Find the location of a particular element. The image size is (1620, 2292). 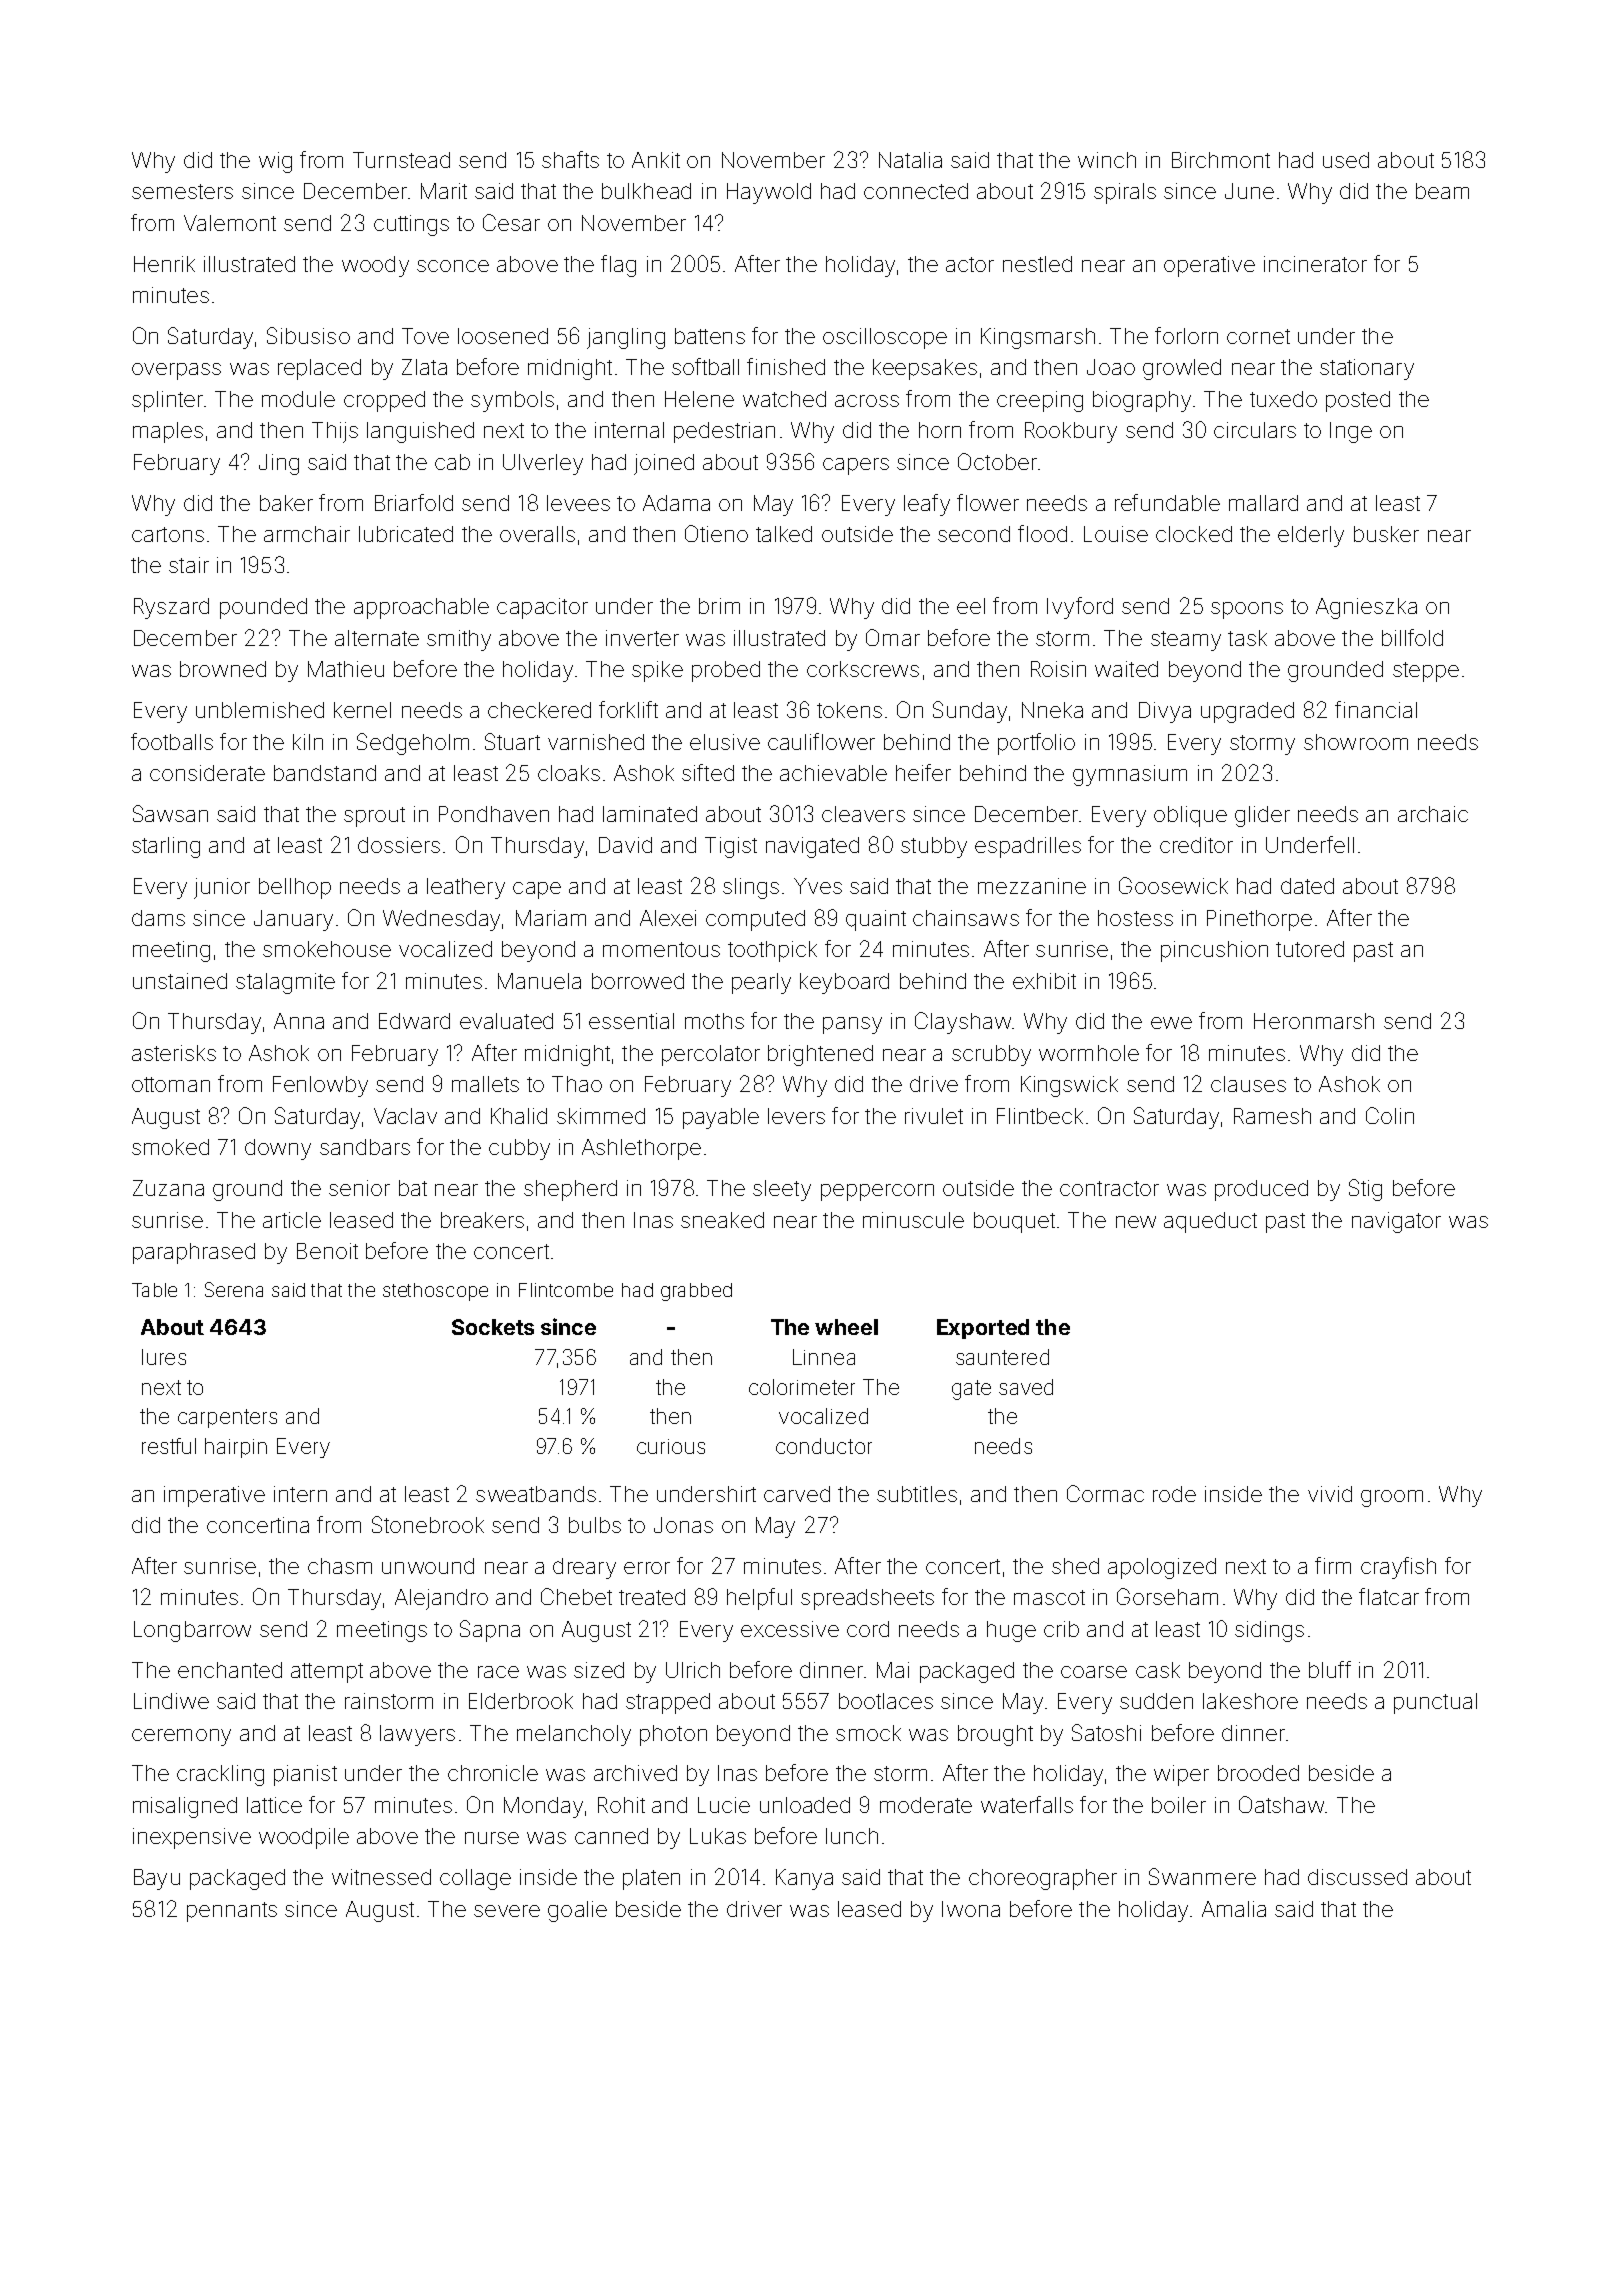

Natalia is located at coordinates (910, 160).
